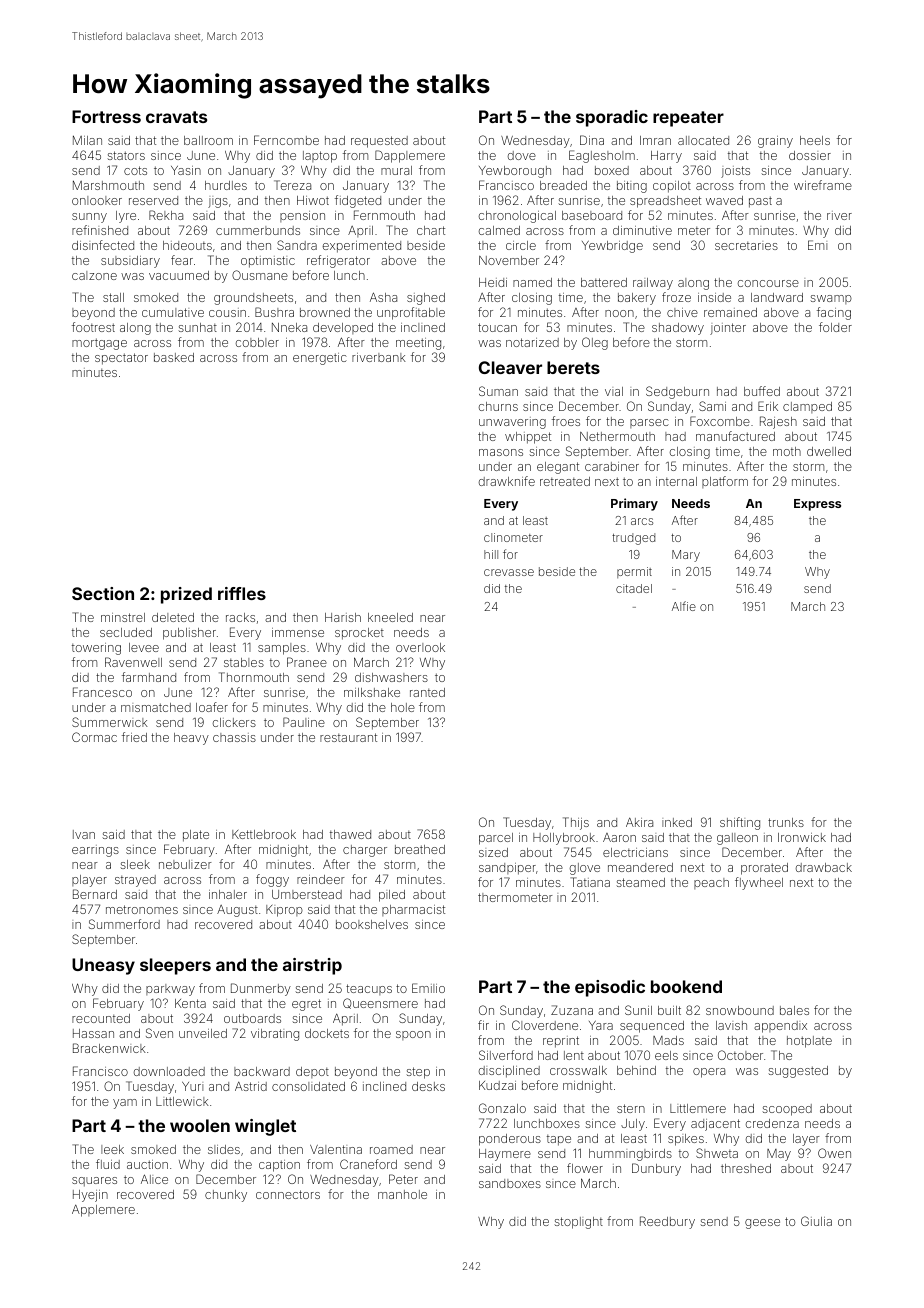  I want to click on stoplight, so click(578, 1223).
